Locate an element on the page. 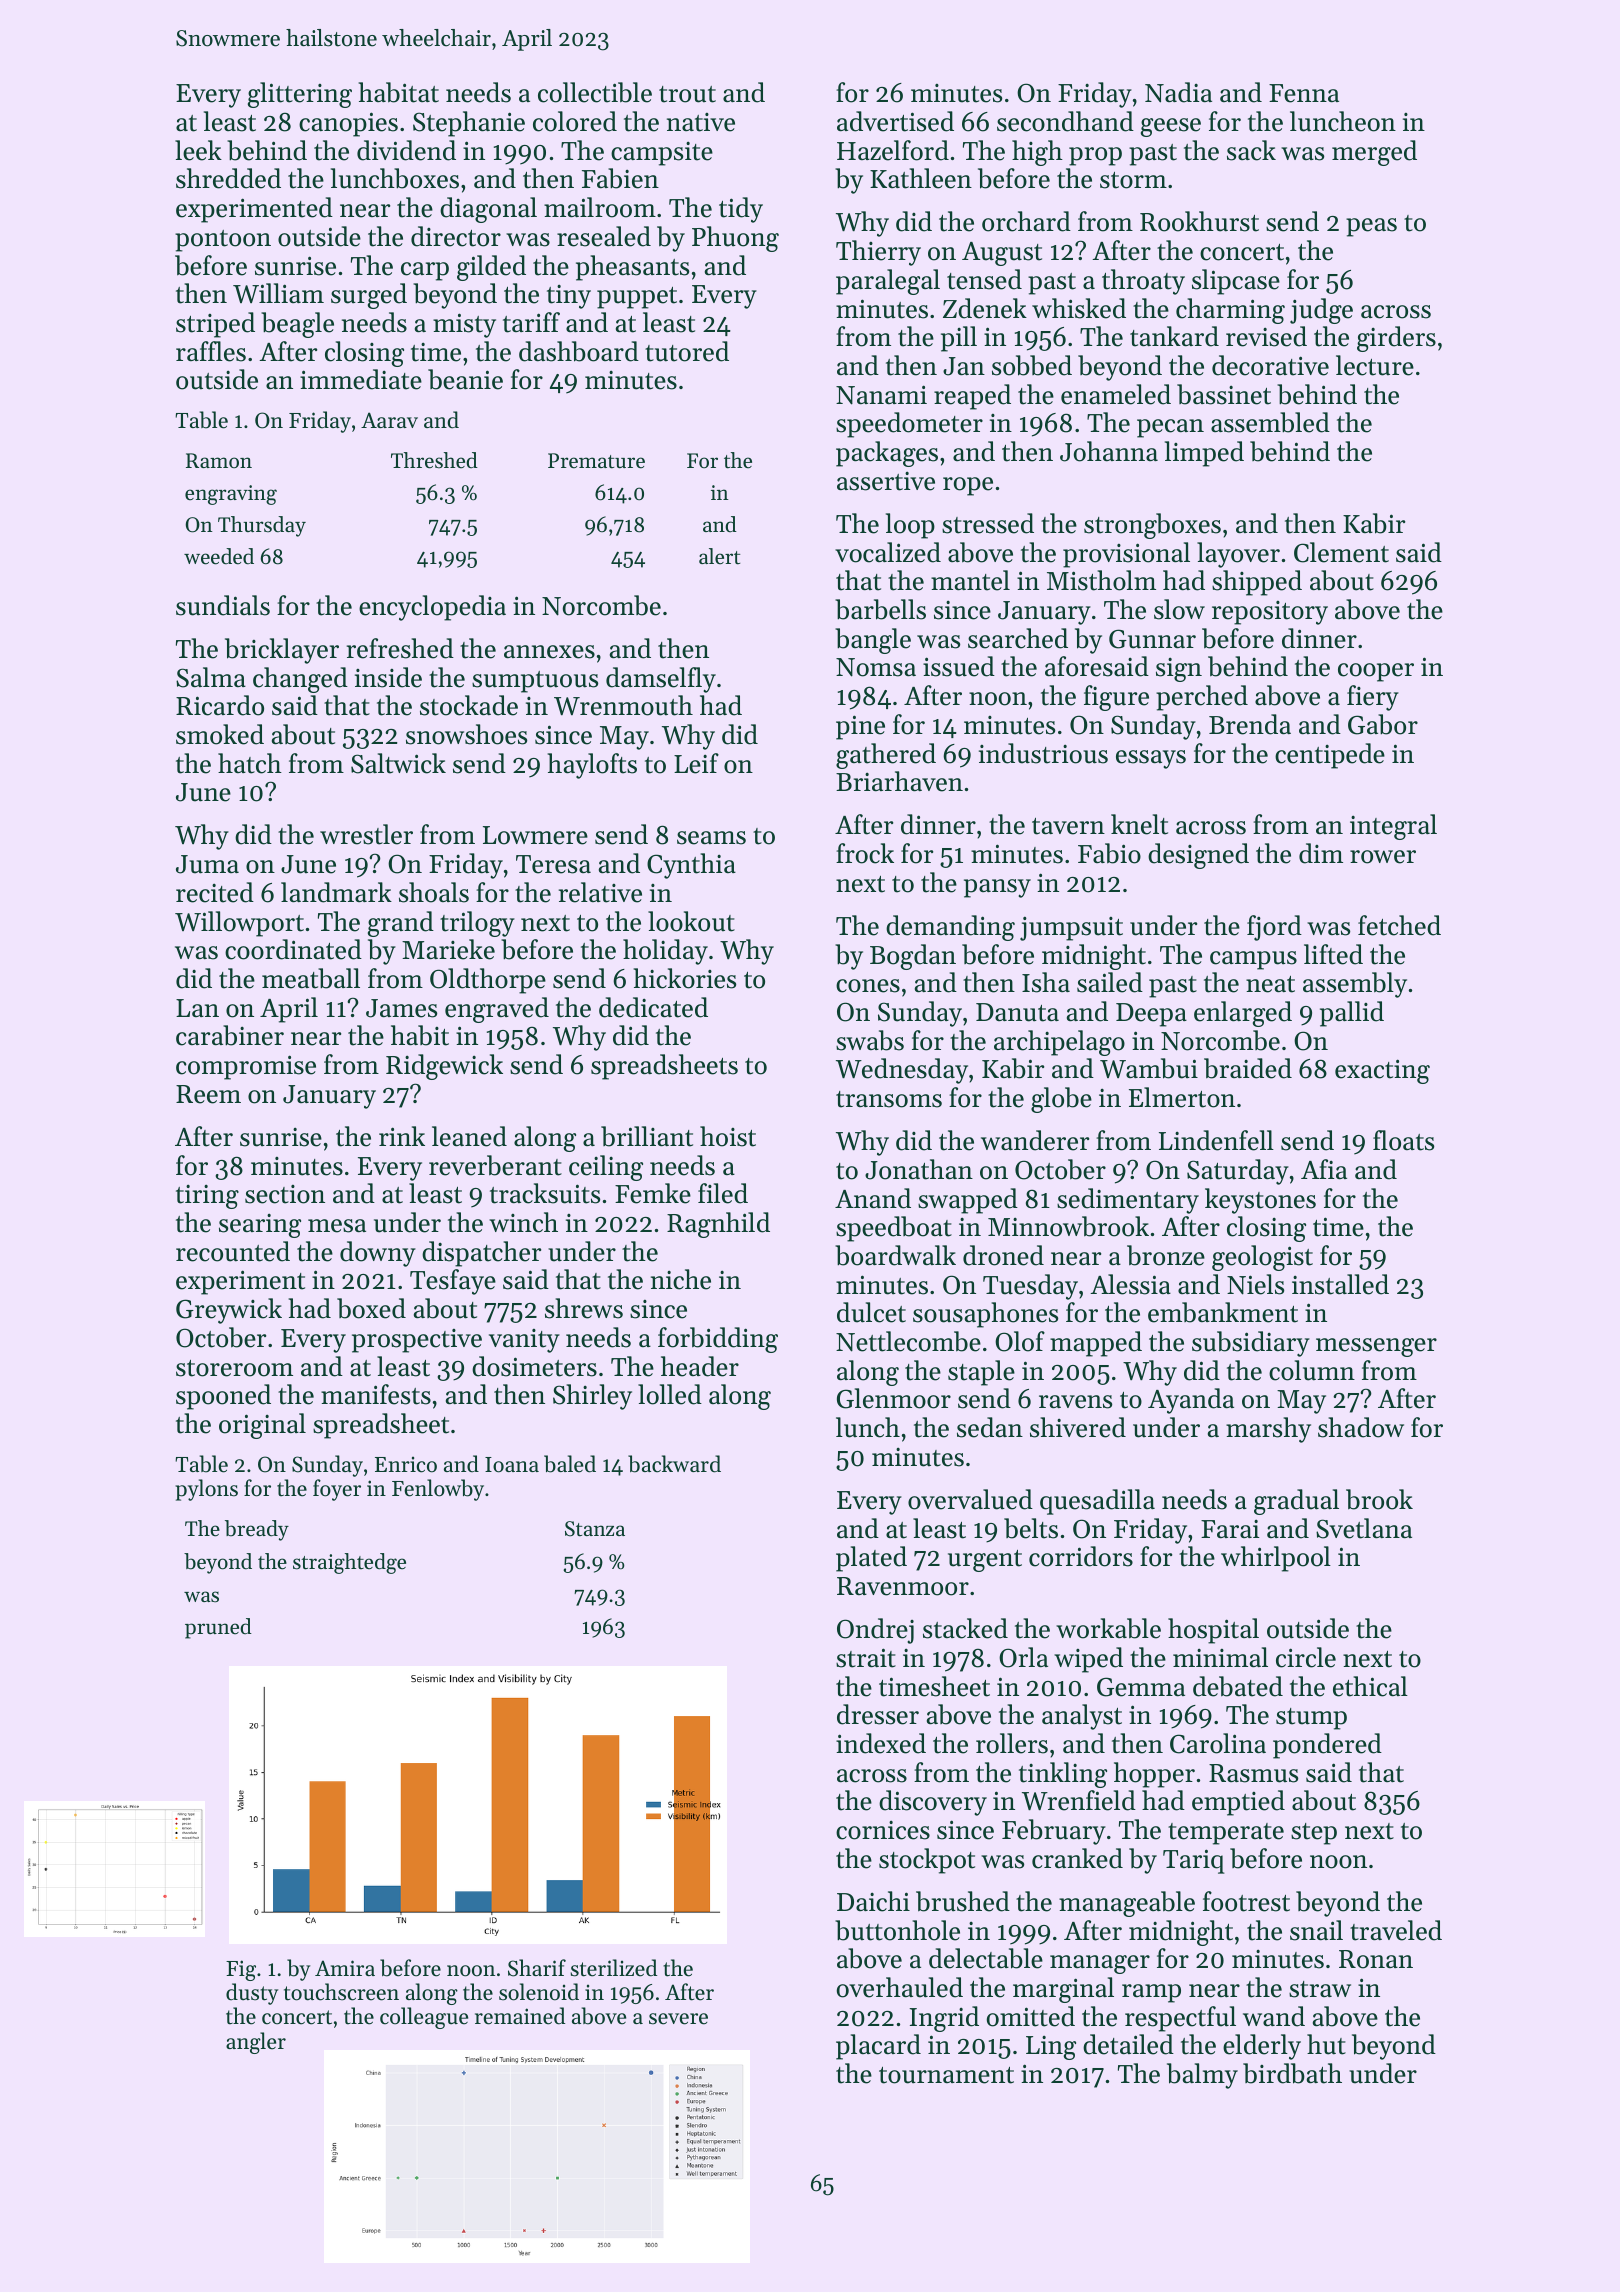 The height and width of the document is (2292, 1620). frock is located at coordinates (865, 853).
